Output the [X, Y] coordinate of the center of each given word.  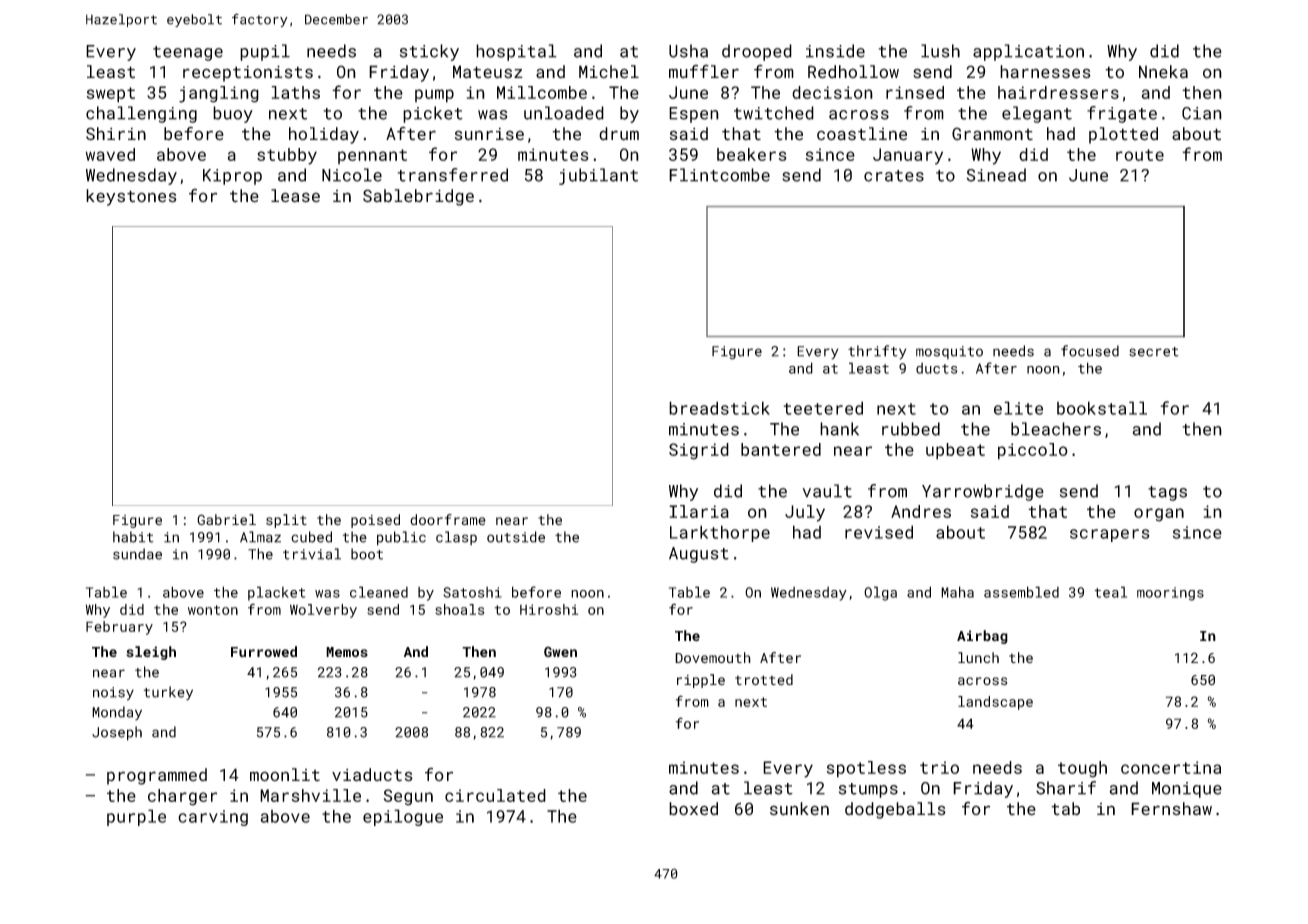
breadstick [719, 408]
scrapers [1109, 535]
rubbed [911, 429]
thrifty [877, 352]
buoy [233, 114]
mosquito [949, 352]
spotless [866, 769]
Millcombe [542, 92]
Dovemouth [713, 657]
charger [182, 797]
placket [276, 593]
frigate [1122, 114]
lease [295, 196]
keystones [131, 197]
